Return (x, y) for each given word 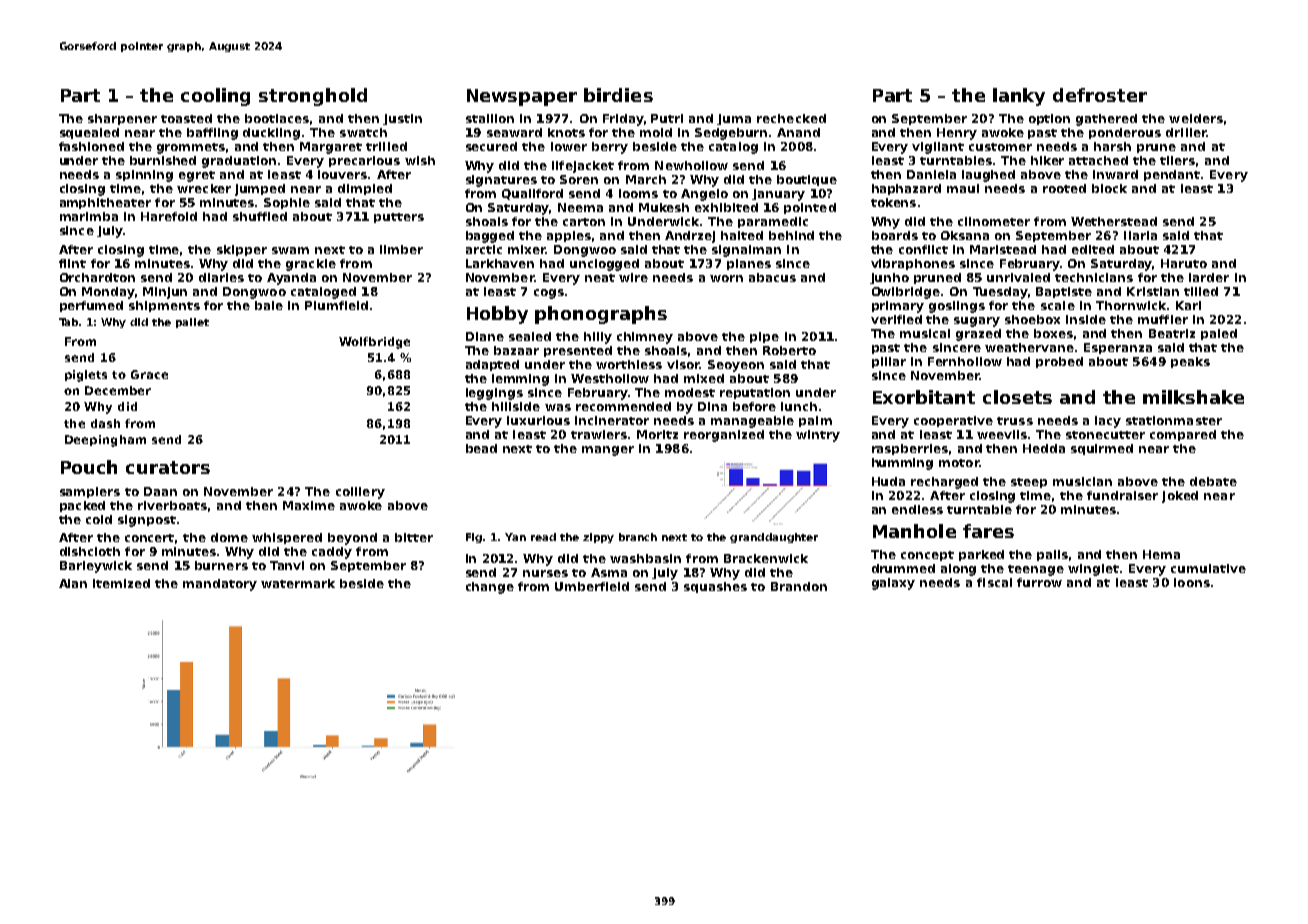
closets (1017, 397)
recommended (623, 406)
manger (608, 451)
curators (168, 467)
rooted (1064, 188)
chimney (645, 338)
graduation (239, 162)
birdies (618, 95)
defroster (1100, 95)
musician (1082, 481)
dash (105, 423)
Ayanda (291, 279)
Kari (1188, 305)
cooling (215, 97)
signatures (501, 181)
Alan (73, 583)
